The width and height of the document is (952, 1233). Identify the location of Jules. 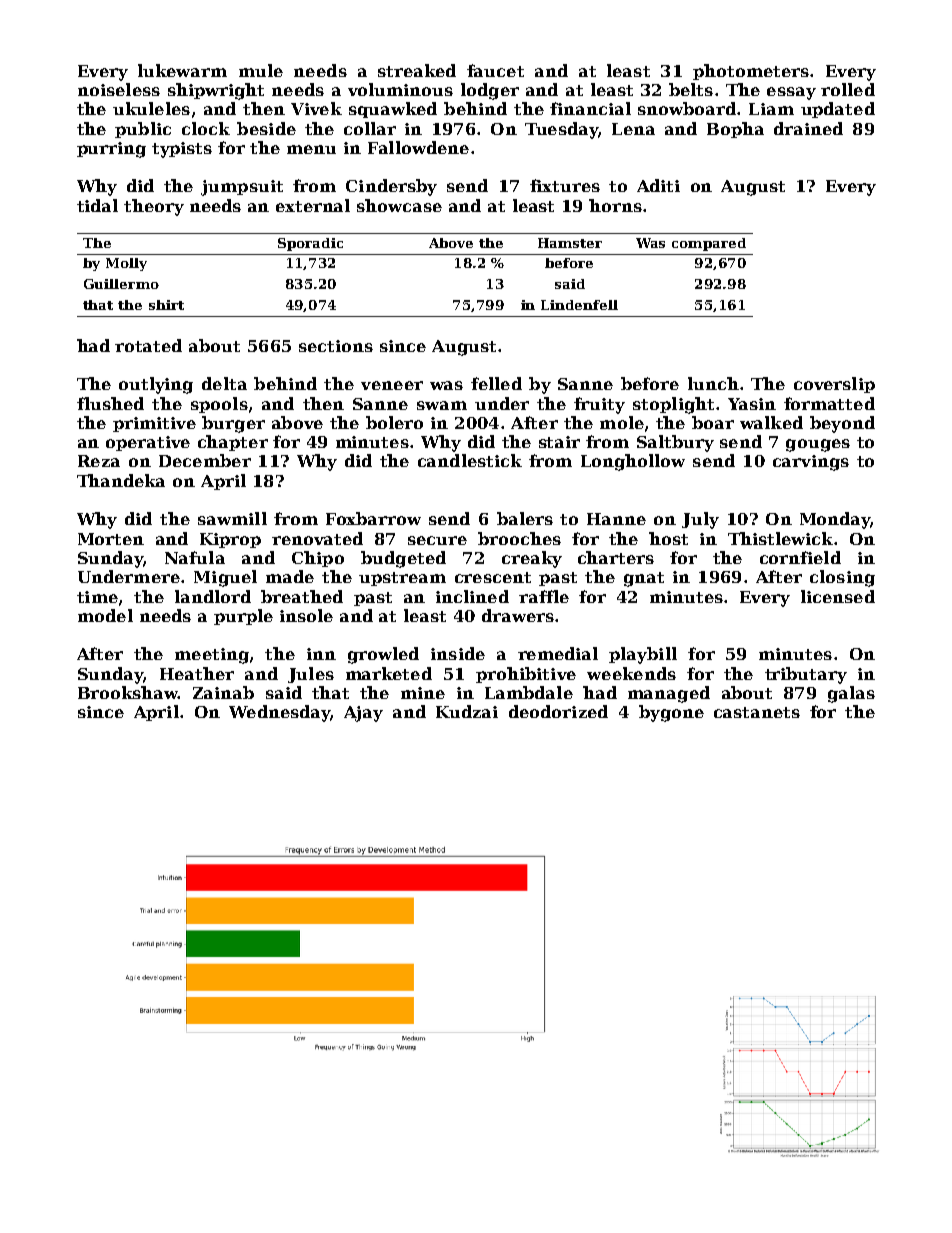
(311, 675).
